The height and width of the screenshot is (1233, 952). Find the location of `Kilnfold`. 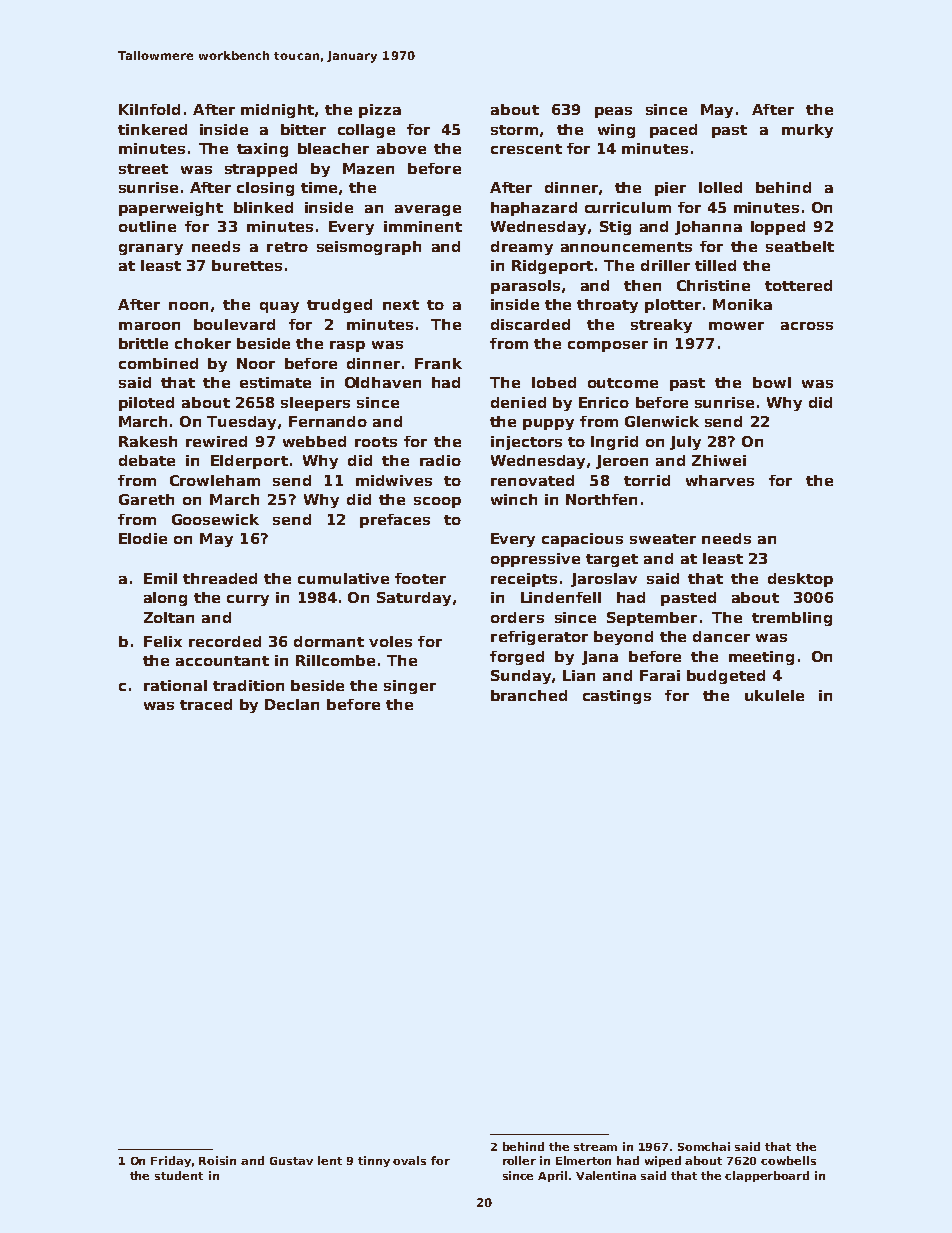

Kilnfold is located at coordinates (149, 109).
